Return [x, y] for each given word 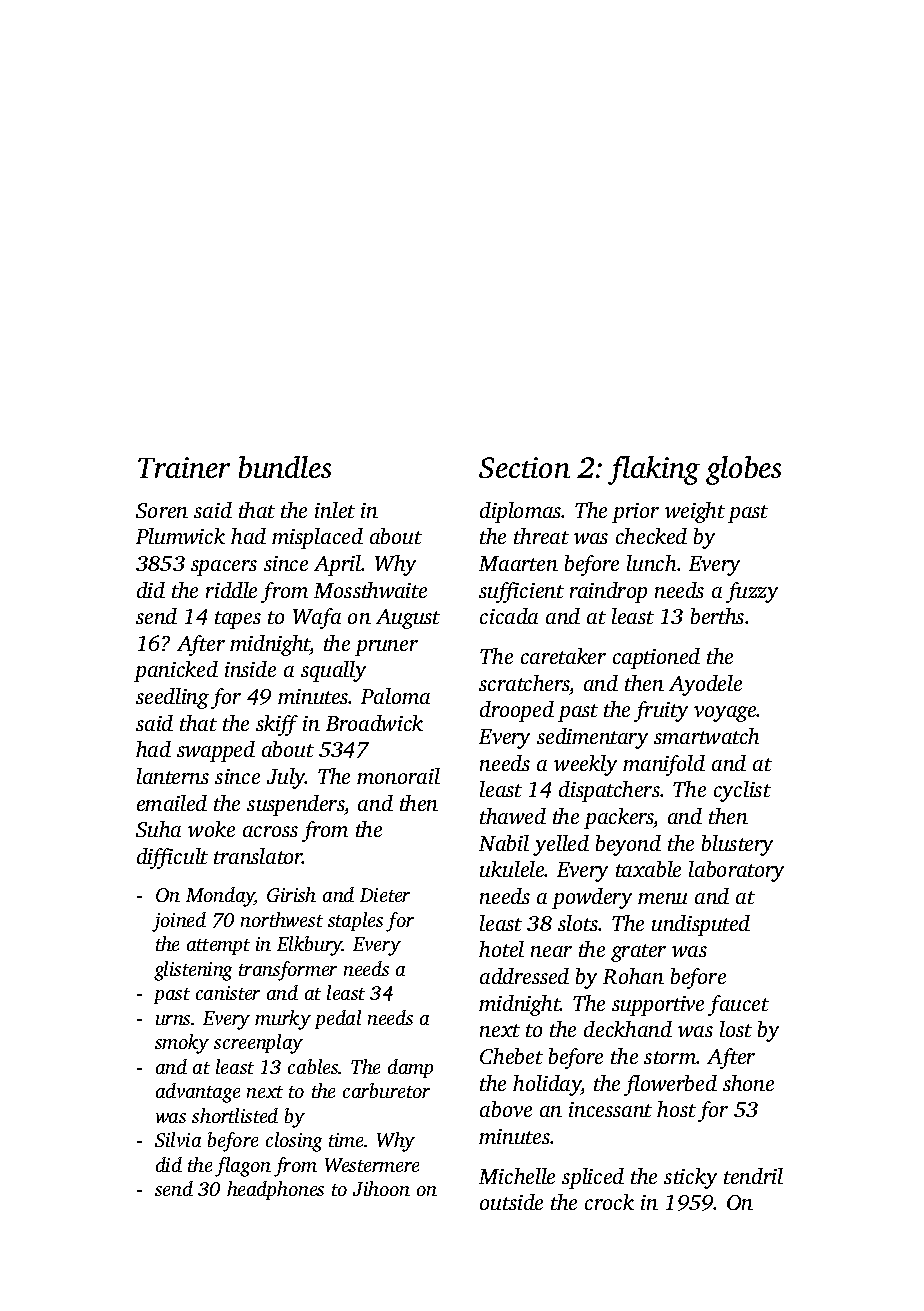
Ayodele [705, 685]
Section [524, 467]
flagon [243, 1167]
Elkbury [310, 946]
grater [638, 953]
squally [333, 671]
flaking [654, 470]
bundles [285, 467]
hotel [501, 949]
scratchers [524, 683]
